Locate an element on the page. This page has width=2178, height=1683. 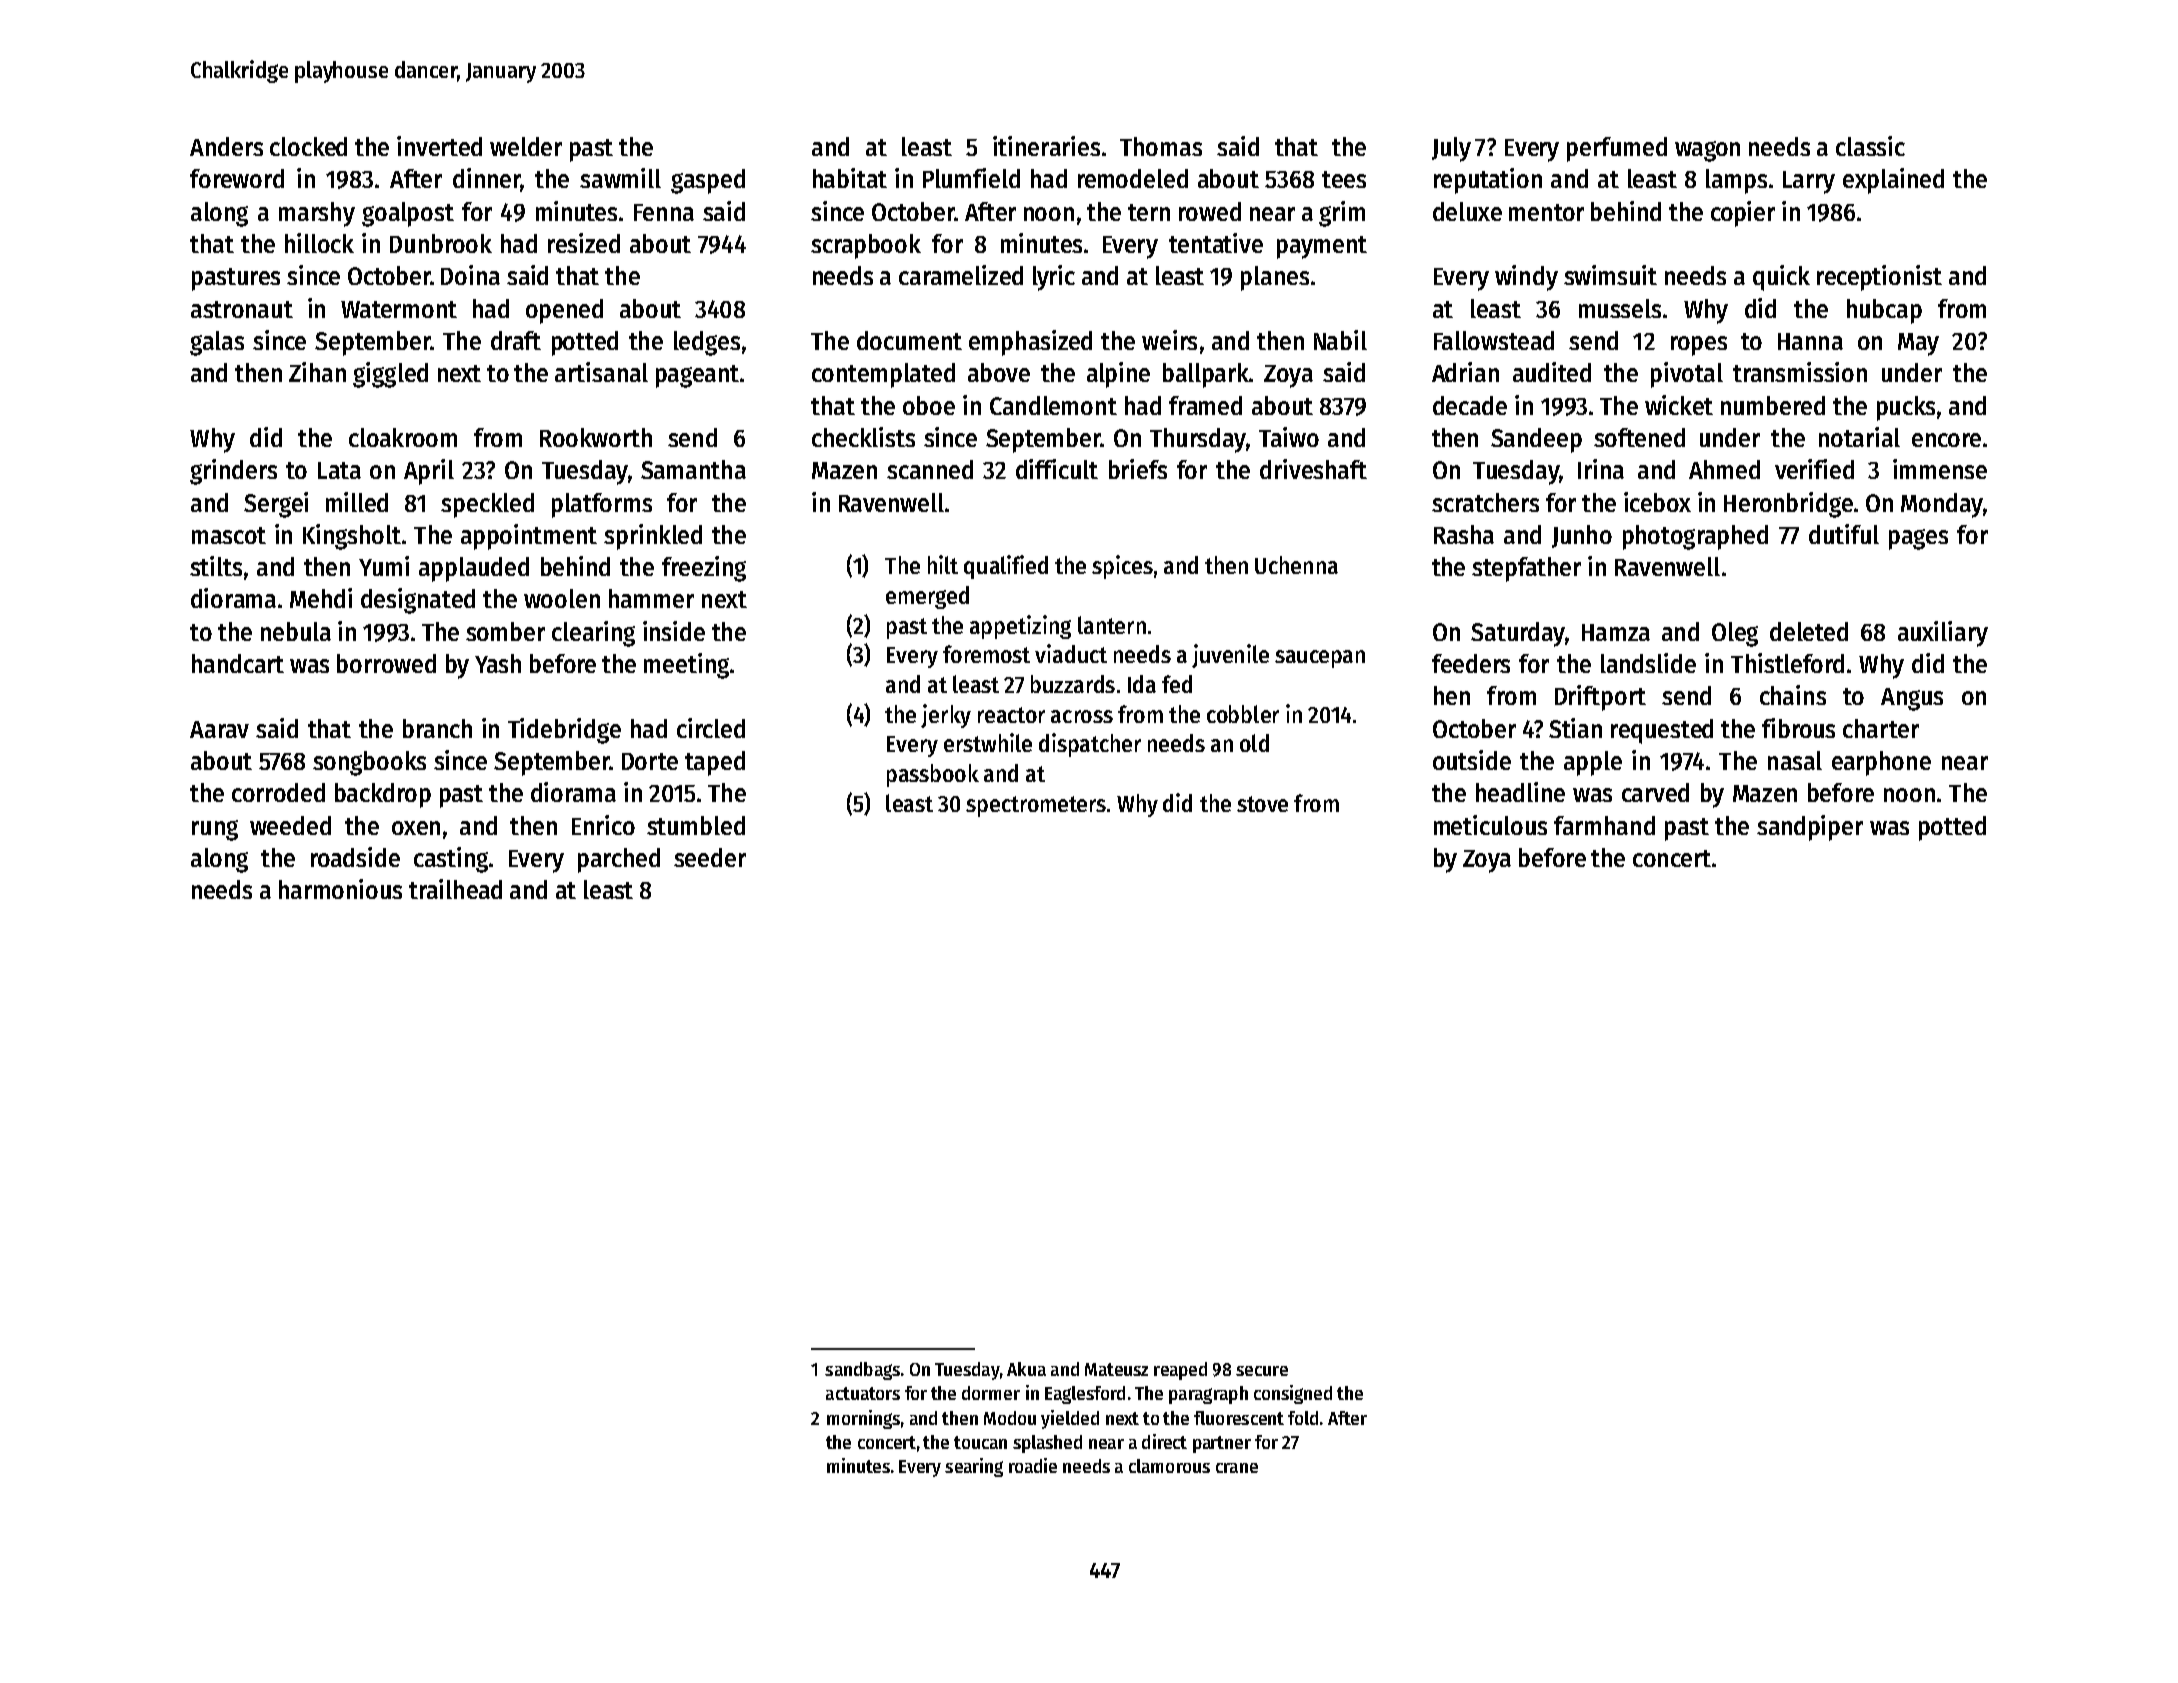
Thomas is located at coordinates (1161, 146).
